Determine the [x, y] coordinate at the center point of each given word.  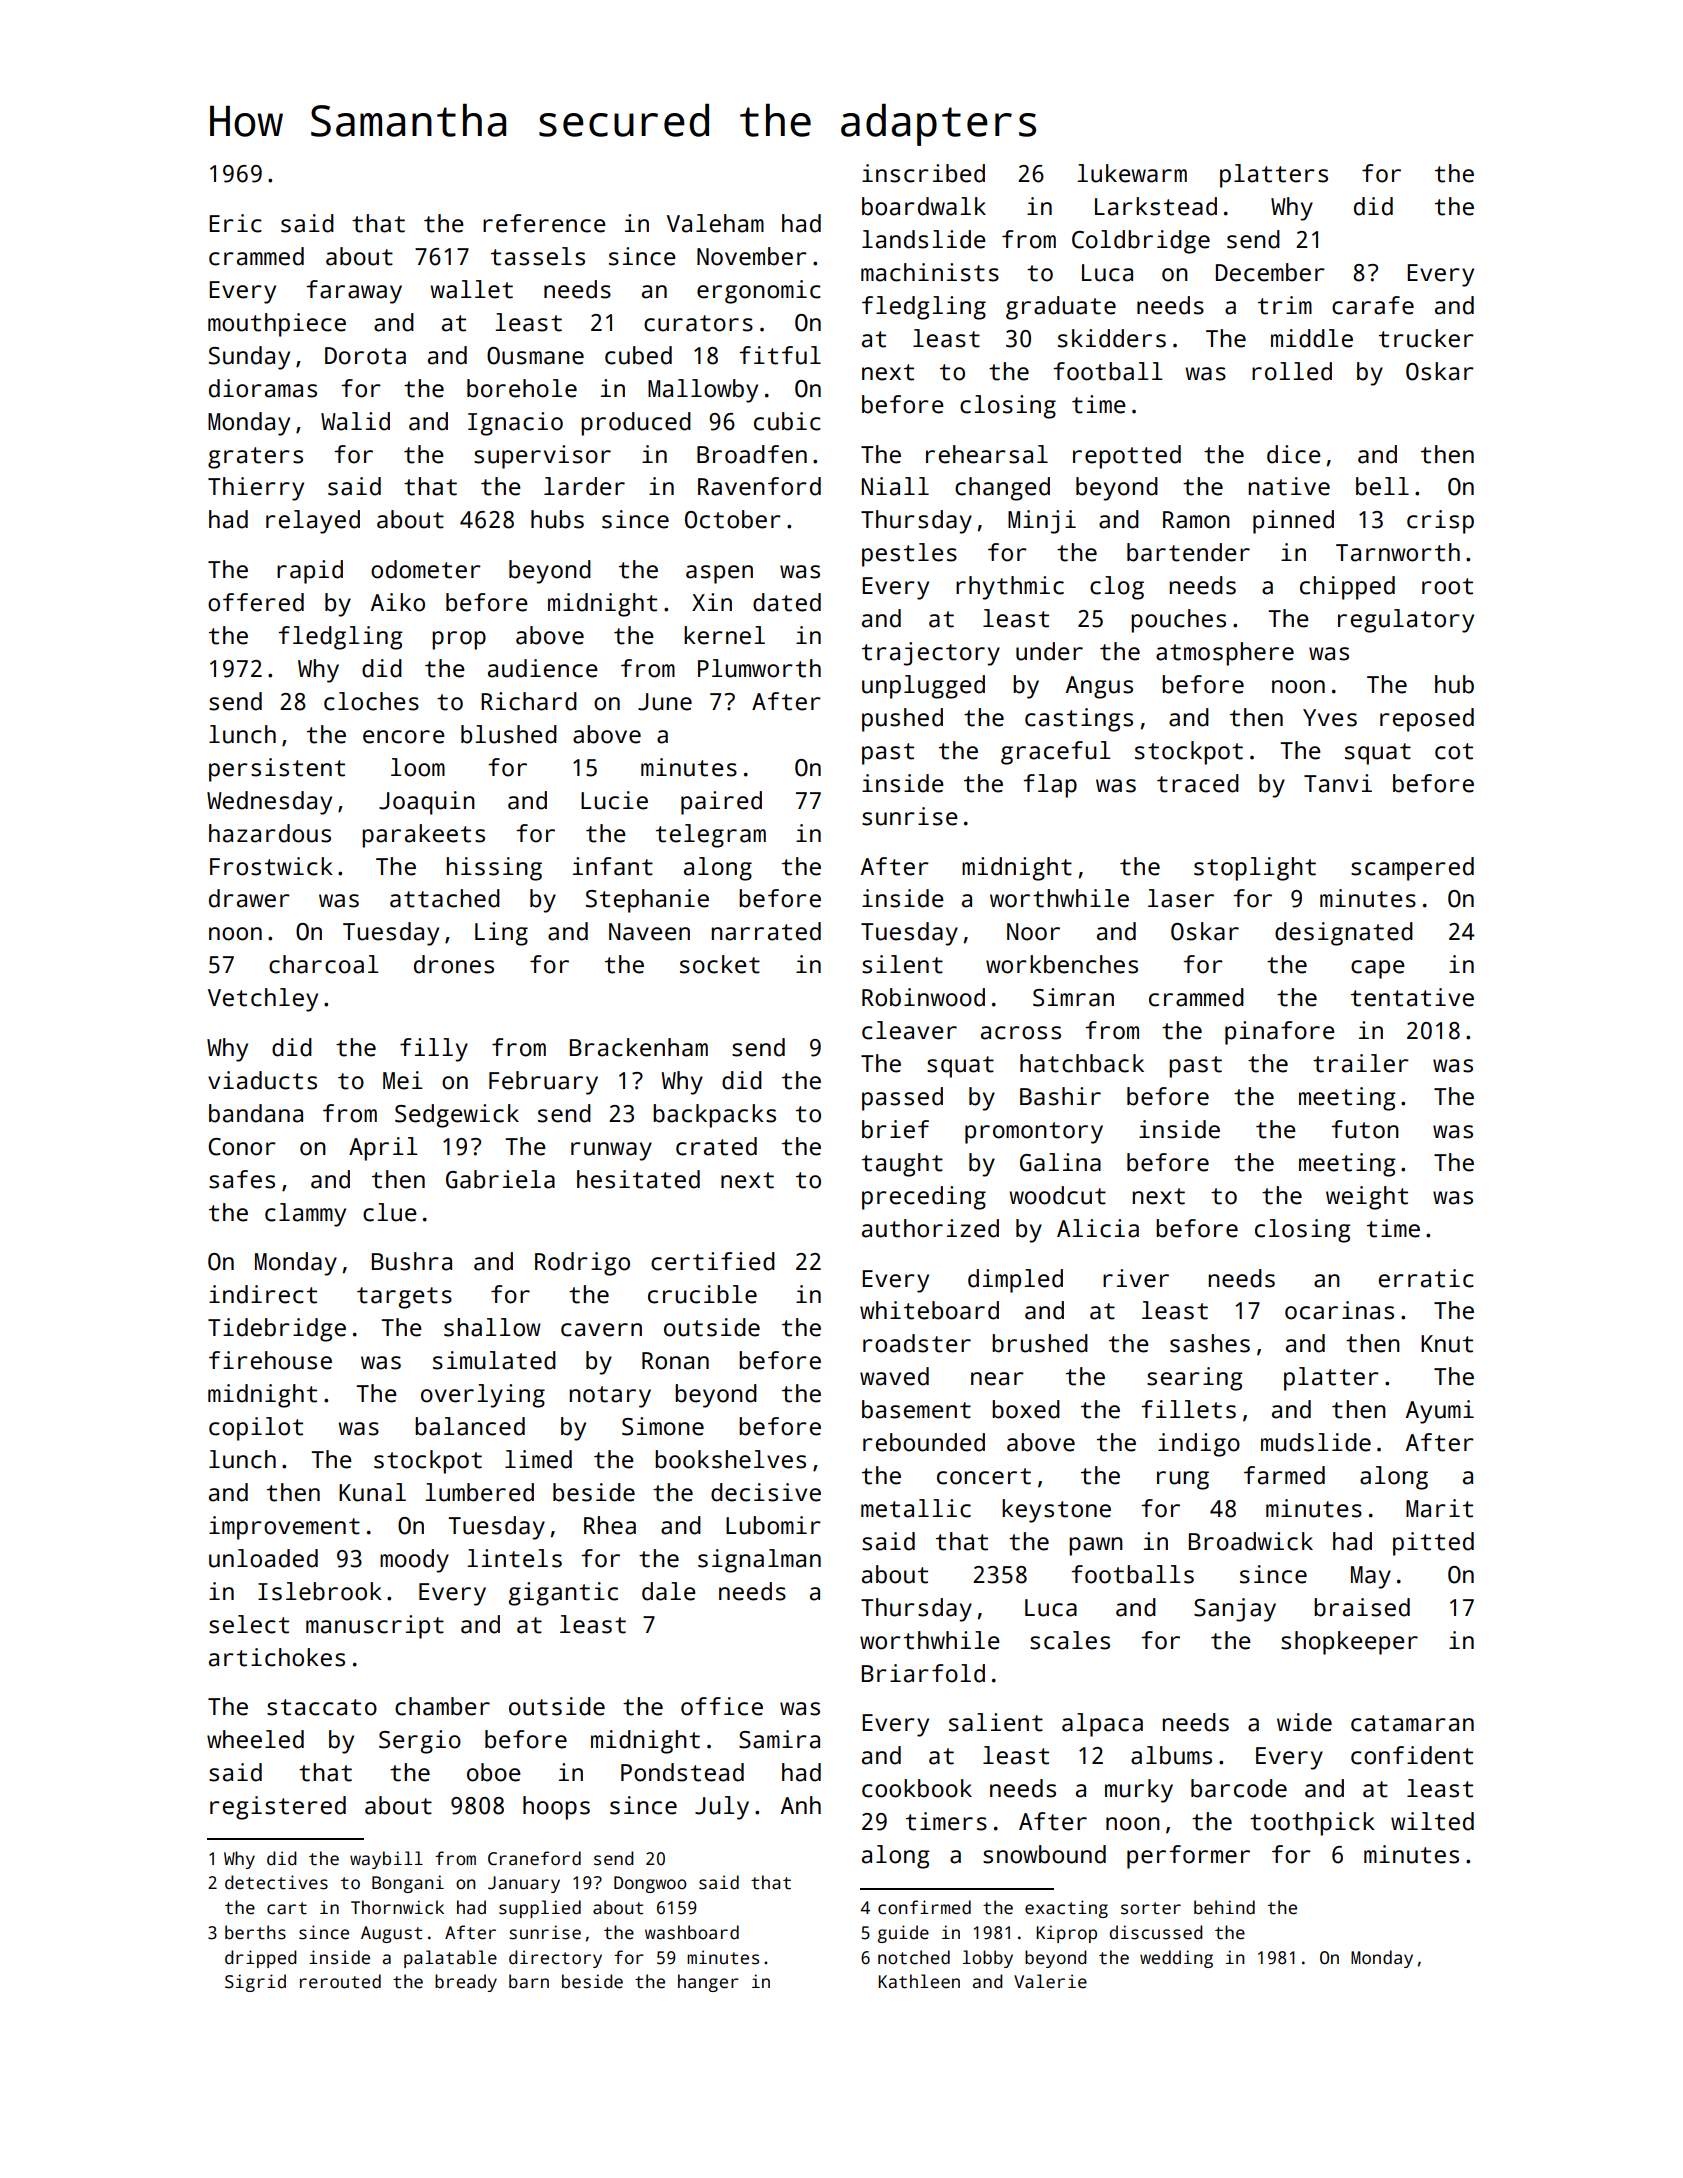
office [722, 1706]
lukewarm [1132, 173]
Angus [1099, 687]
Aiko [398, 602]
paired [721, 803]
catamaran [1412, 1723]
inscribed [923, 173]
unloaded [263, 1558]
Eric [235, 223]
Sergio [420, 1742]
